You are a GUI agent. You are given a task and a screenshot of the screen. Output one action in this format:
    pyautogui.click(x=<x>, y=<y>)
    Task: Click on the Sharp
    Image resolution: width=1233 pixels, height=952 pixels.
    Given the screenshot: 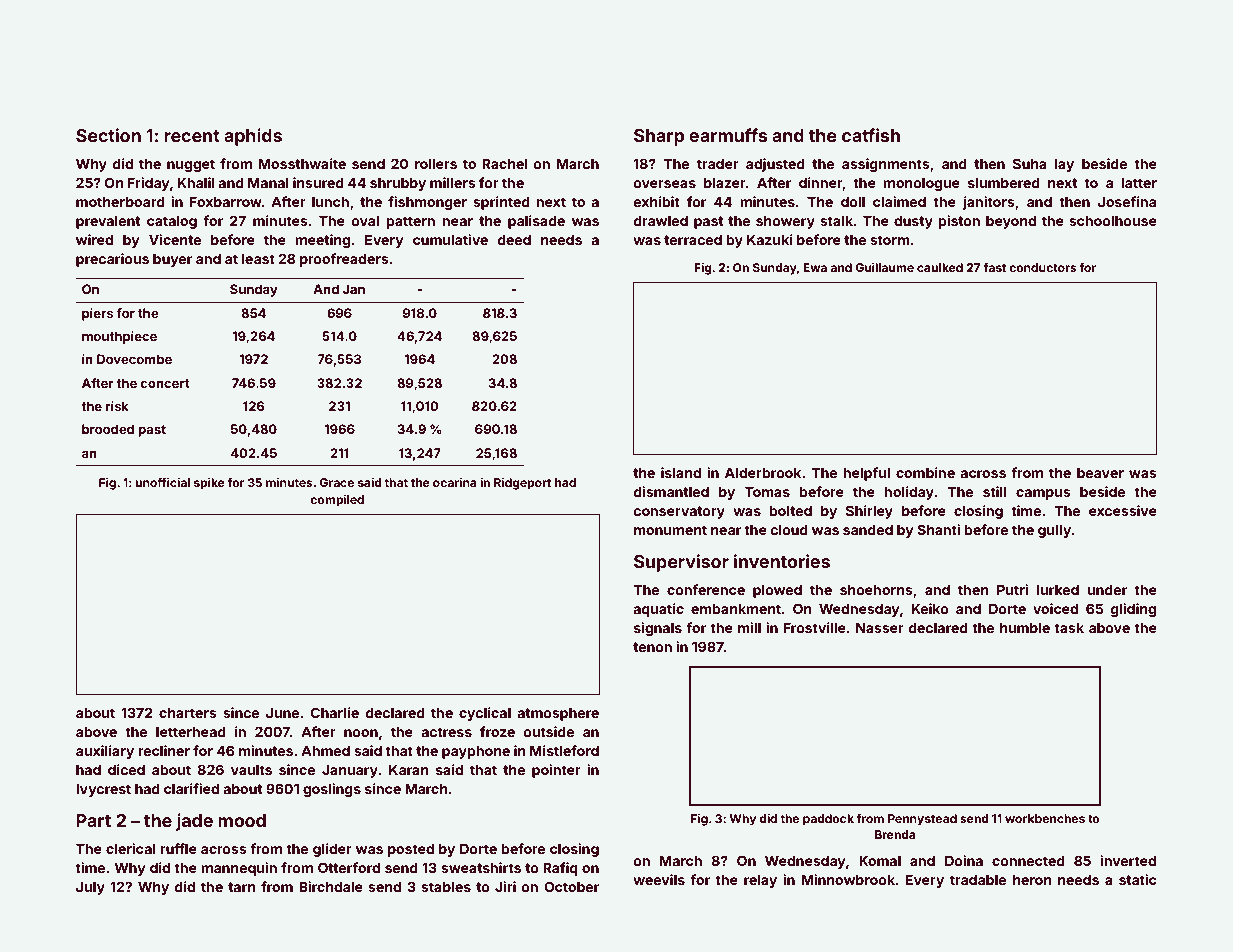 What is the action you would take?
    pyautogui.click(x=659, y=137)
